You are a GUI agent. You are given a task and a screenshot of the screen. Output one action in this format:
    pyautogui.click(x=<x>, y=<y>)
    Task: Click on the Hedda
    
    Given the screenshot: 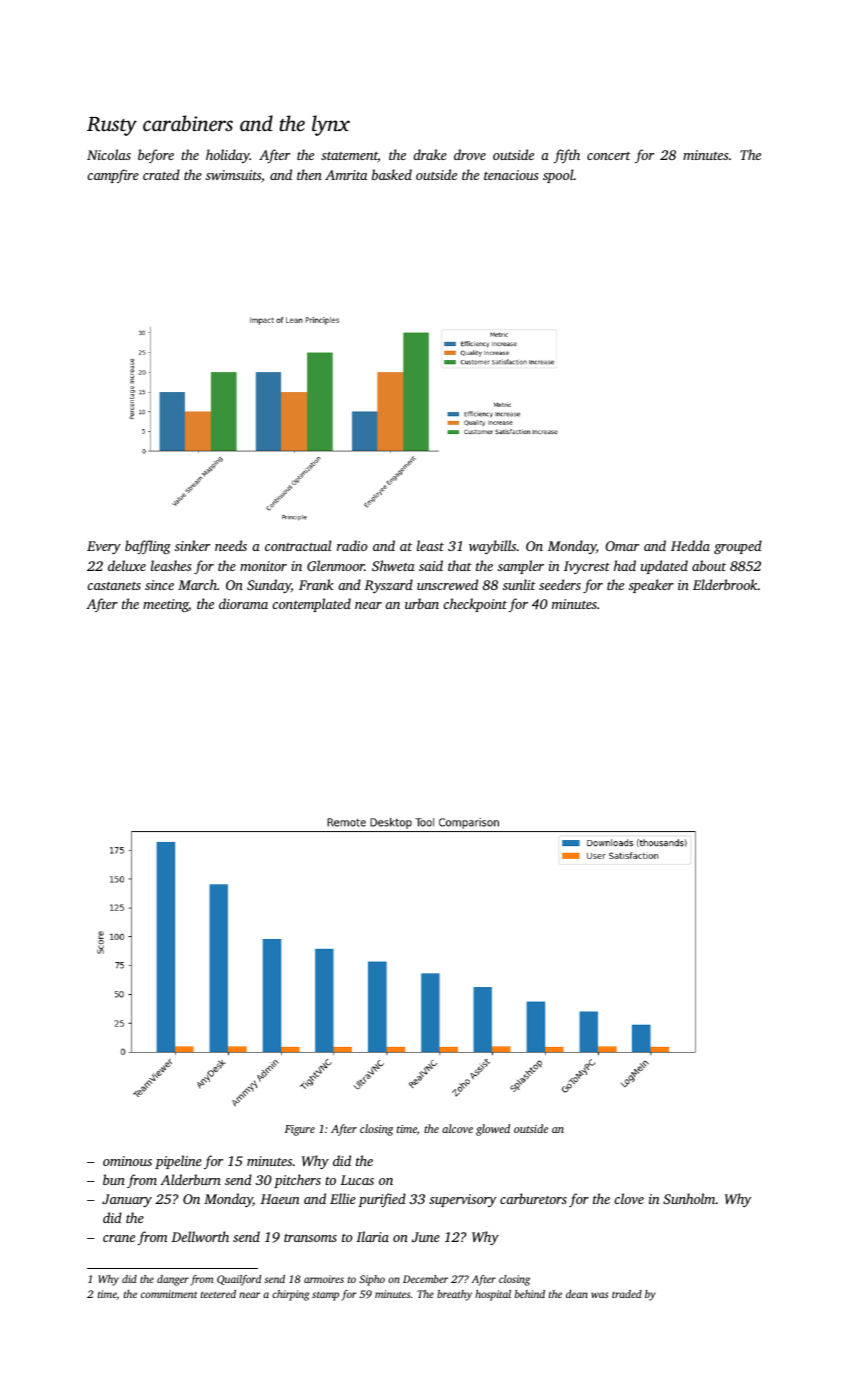 What is the action you would take?
    pyautogui.click(x=690, y=545)
